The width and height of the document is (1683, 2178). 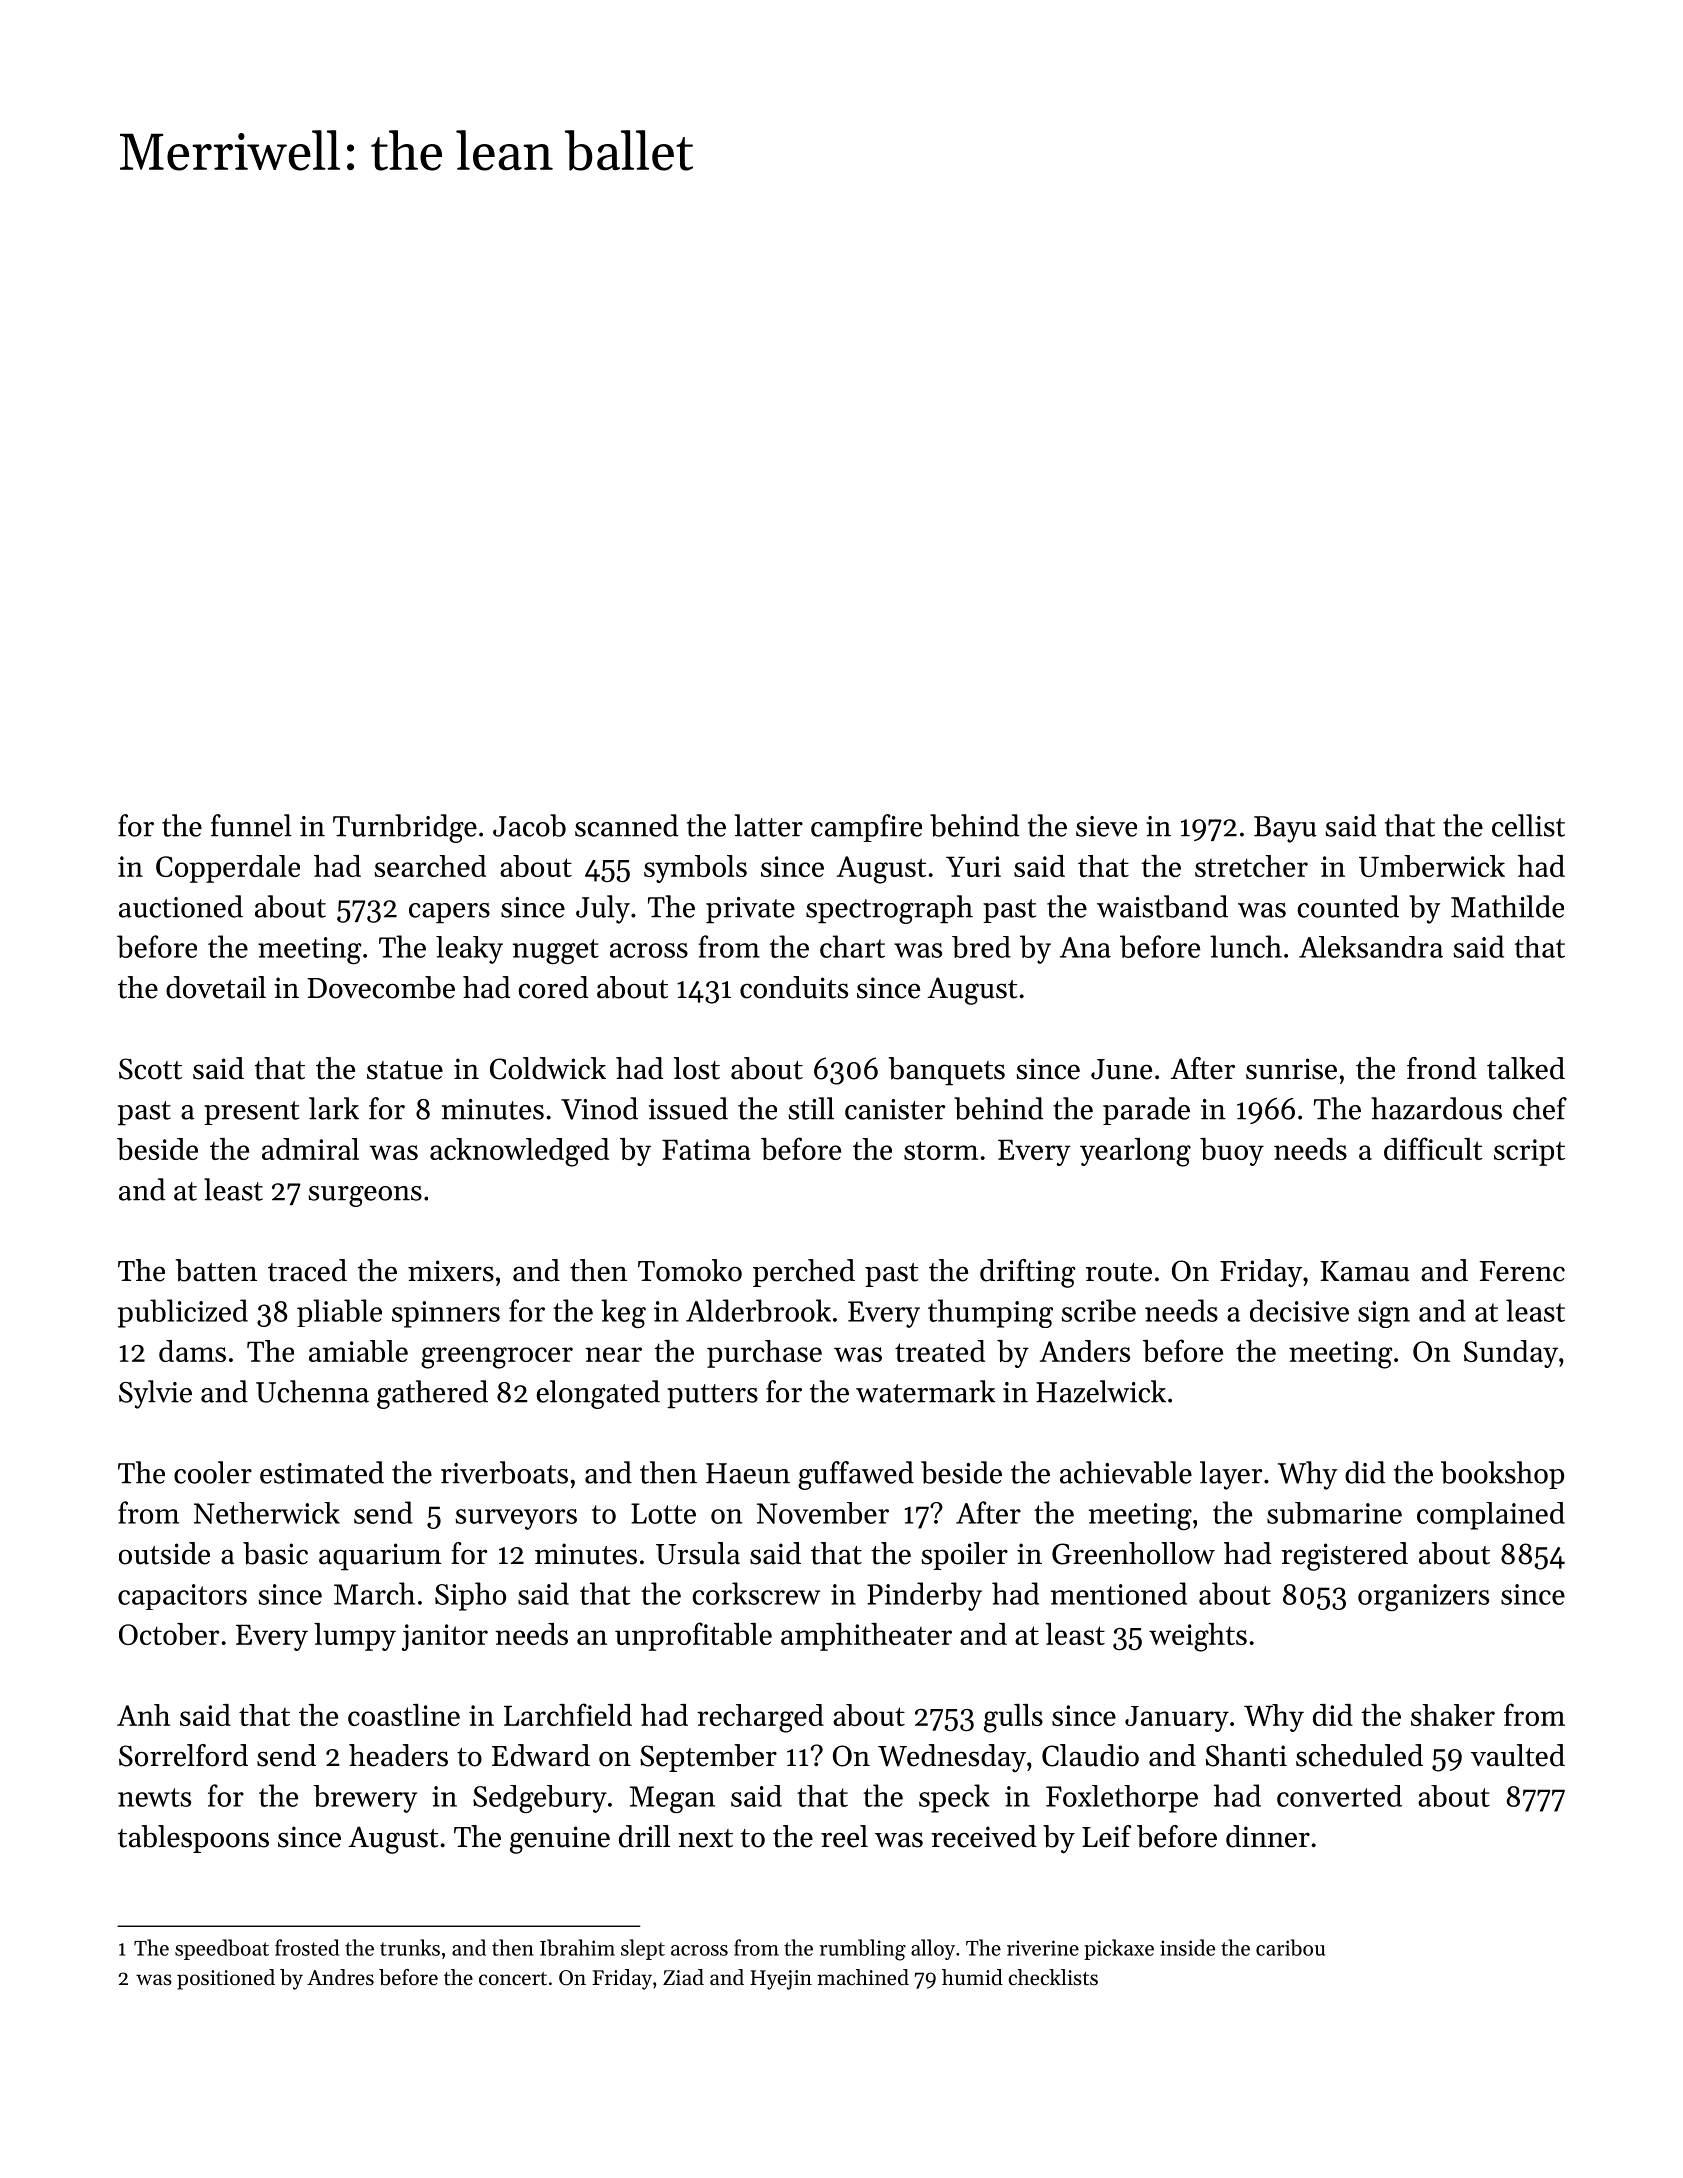 I want to click on Copperdale, so click(x=228, y=869).
